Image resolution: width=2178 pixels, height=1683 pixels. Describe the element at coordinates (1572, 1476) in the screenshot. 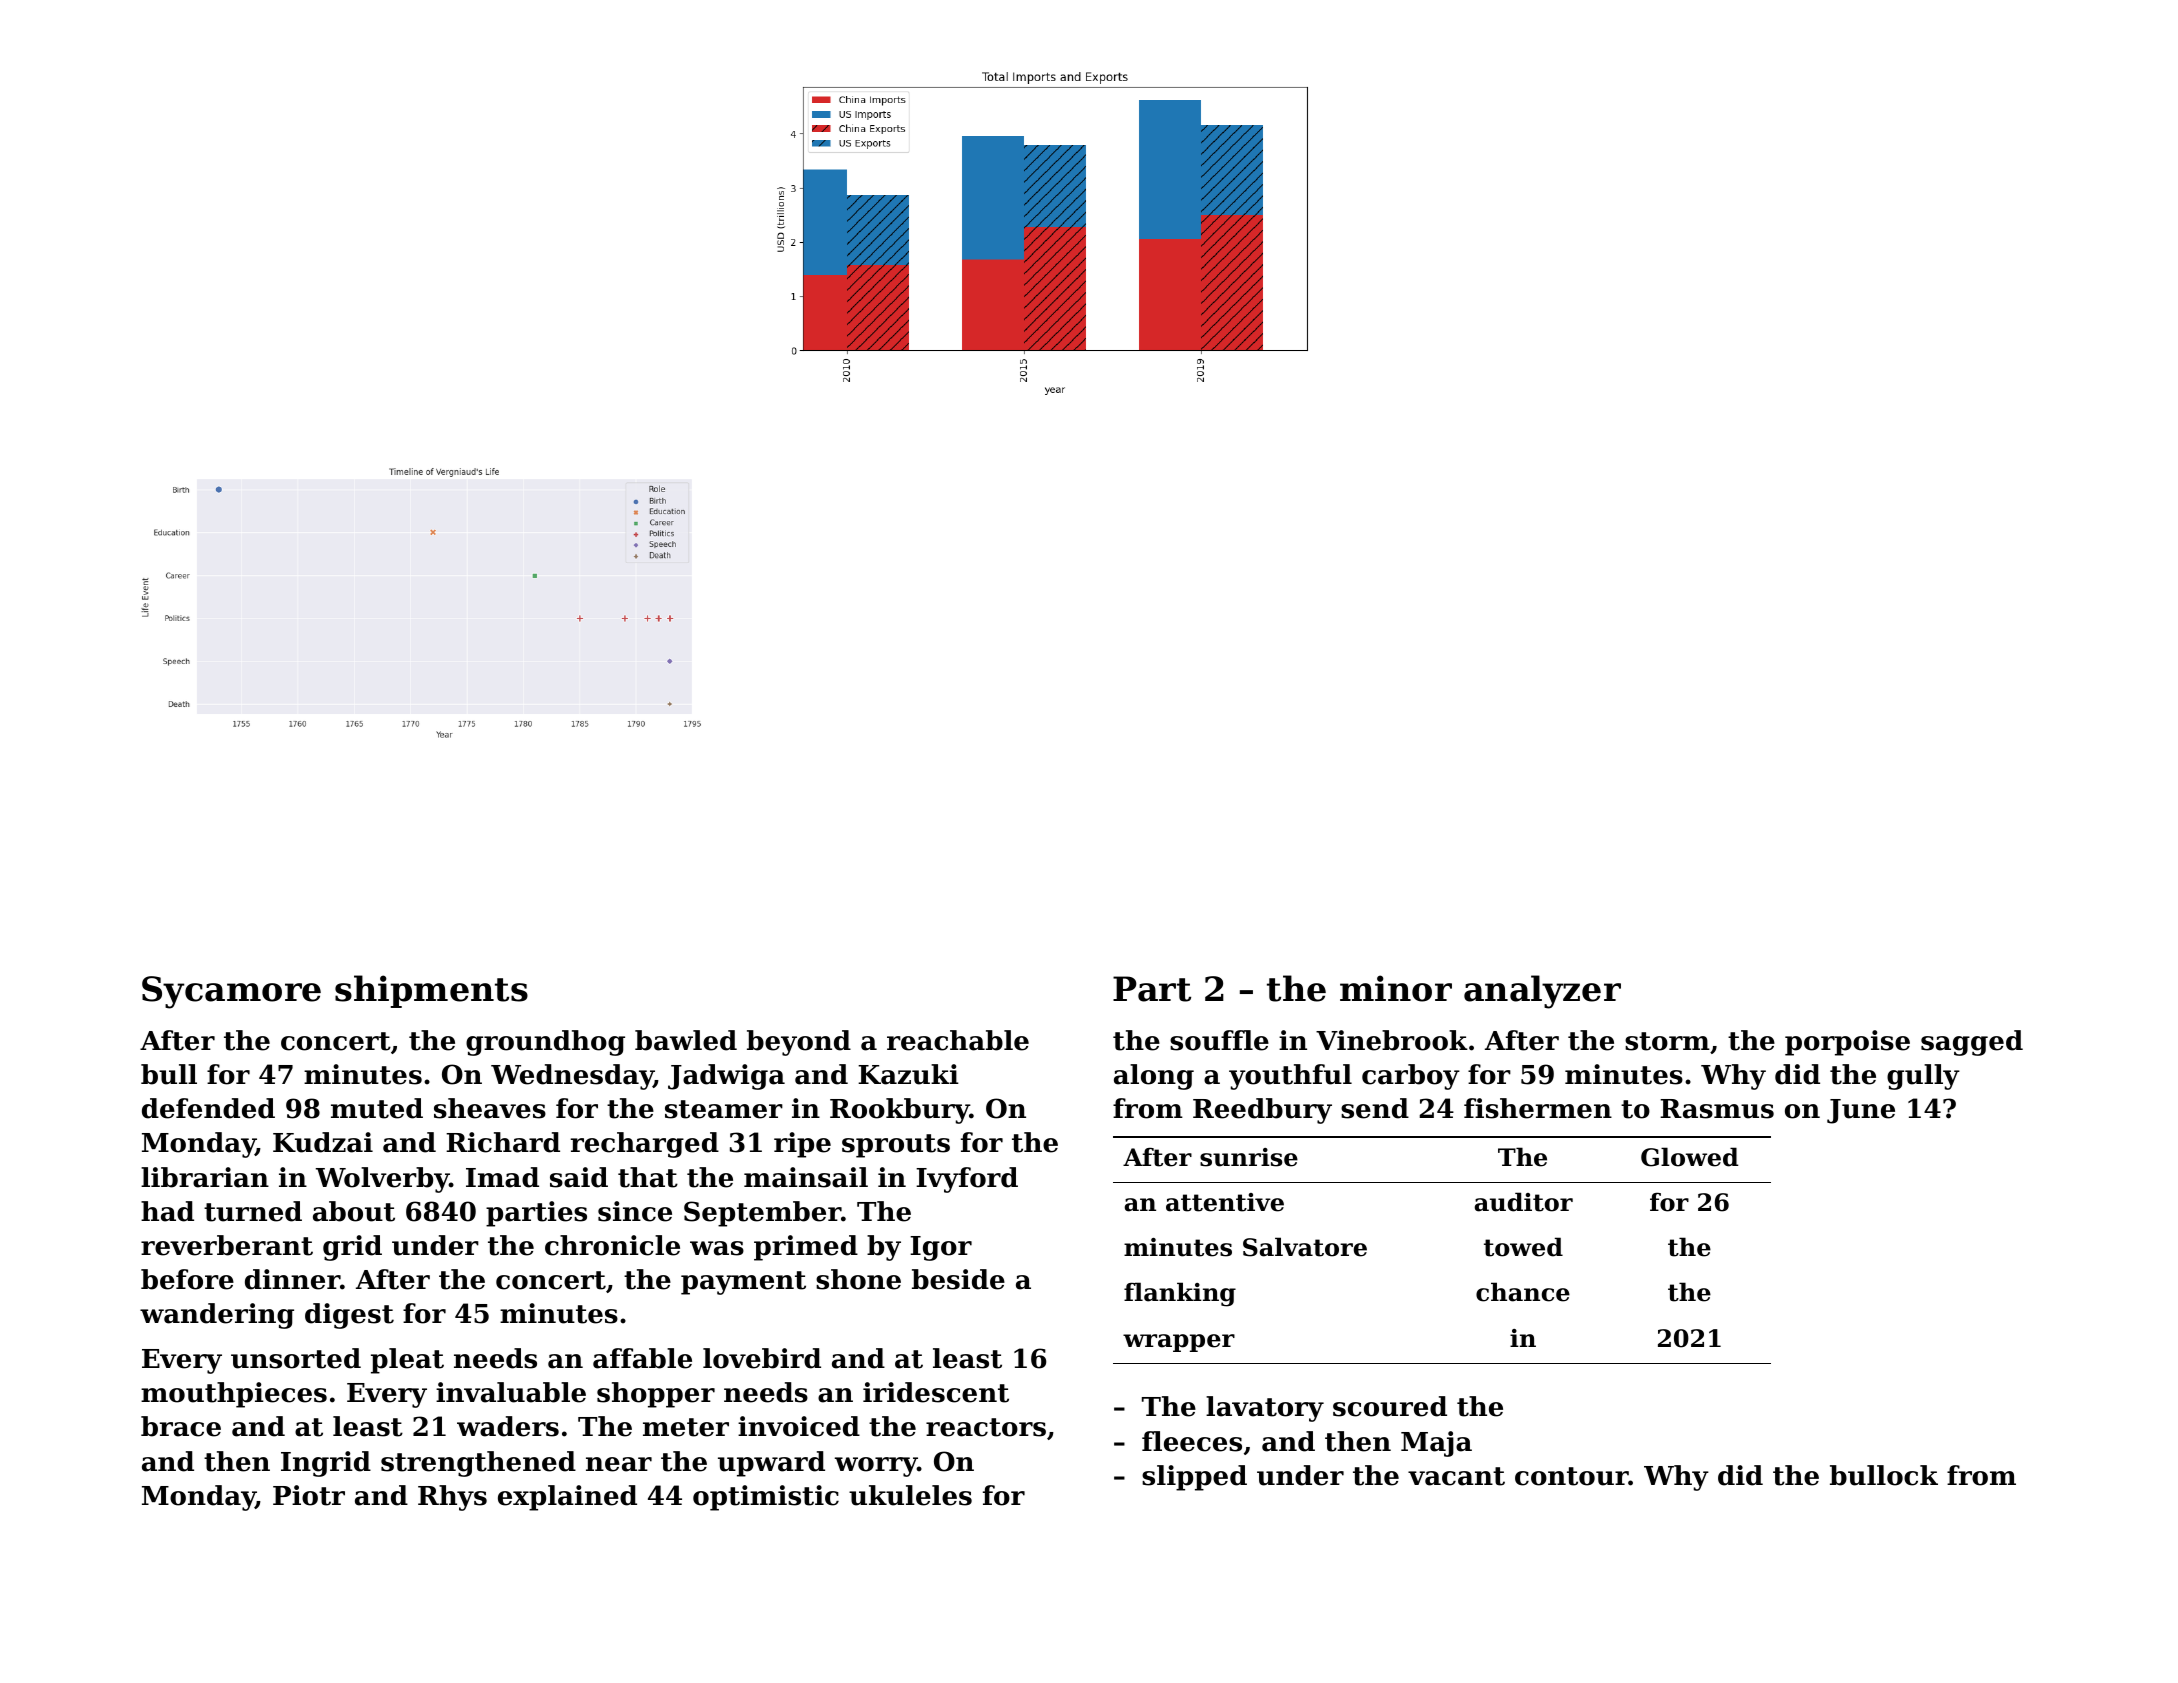

I see `contour` at that location.
